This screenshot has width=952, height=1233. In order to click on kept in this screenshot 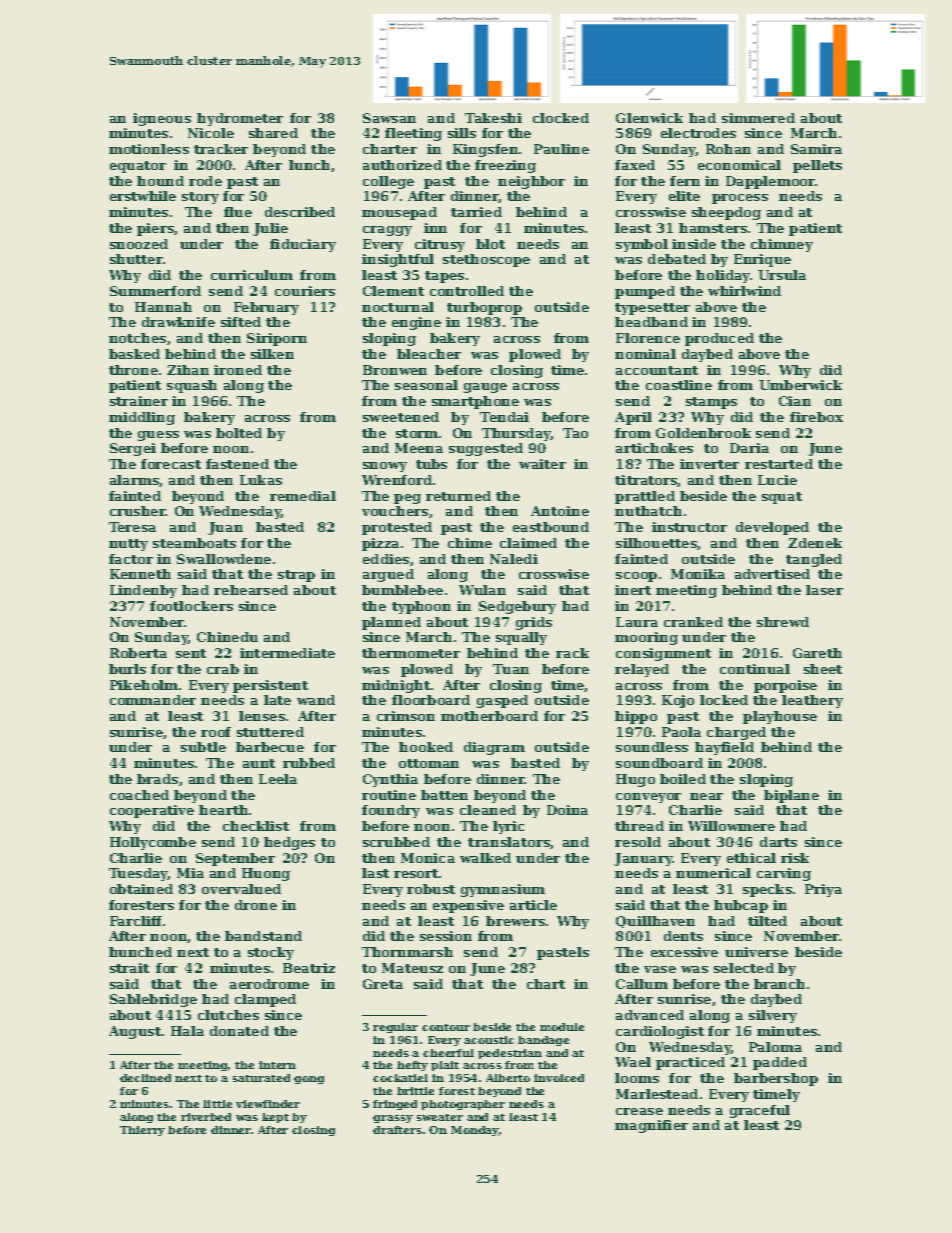, I will do `click(275, 1118)`.
